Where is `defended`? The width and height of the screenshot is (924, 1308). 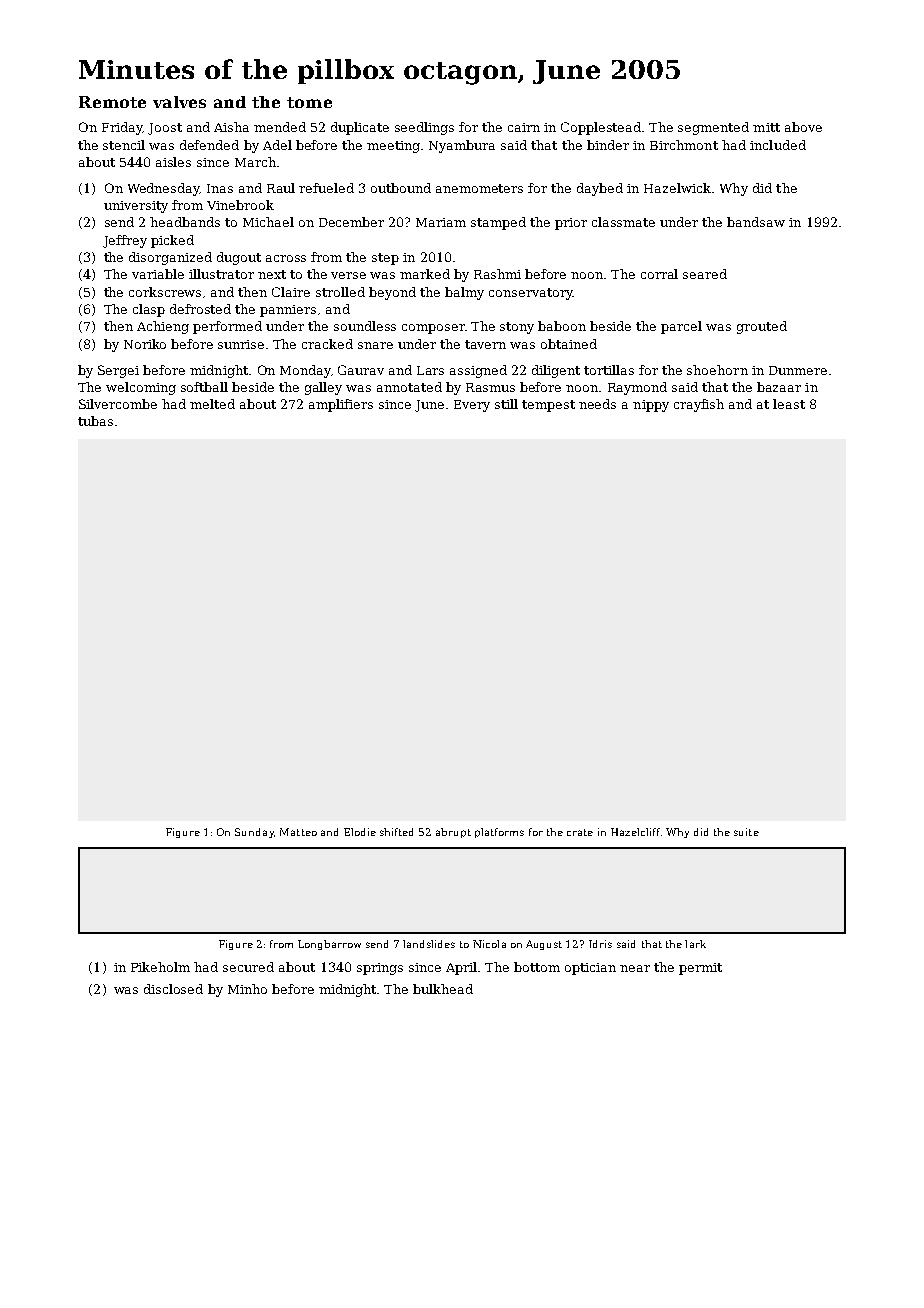
defended is located at coordinates (209, 145).
